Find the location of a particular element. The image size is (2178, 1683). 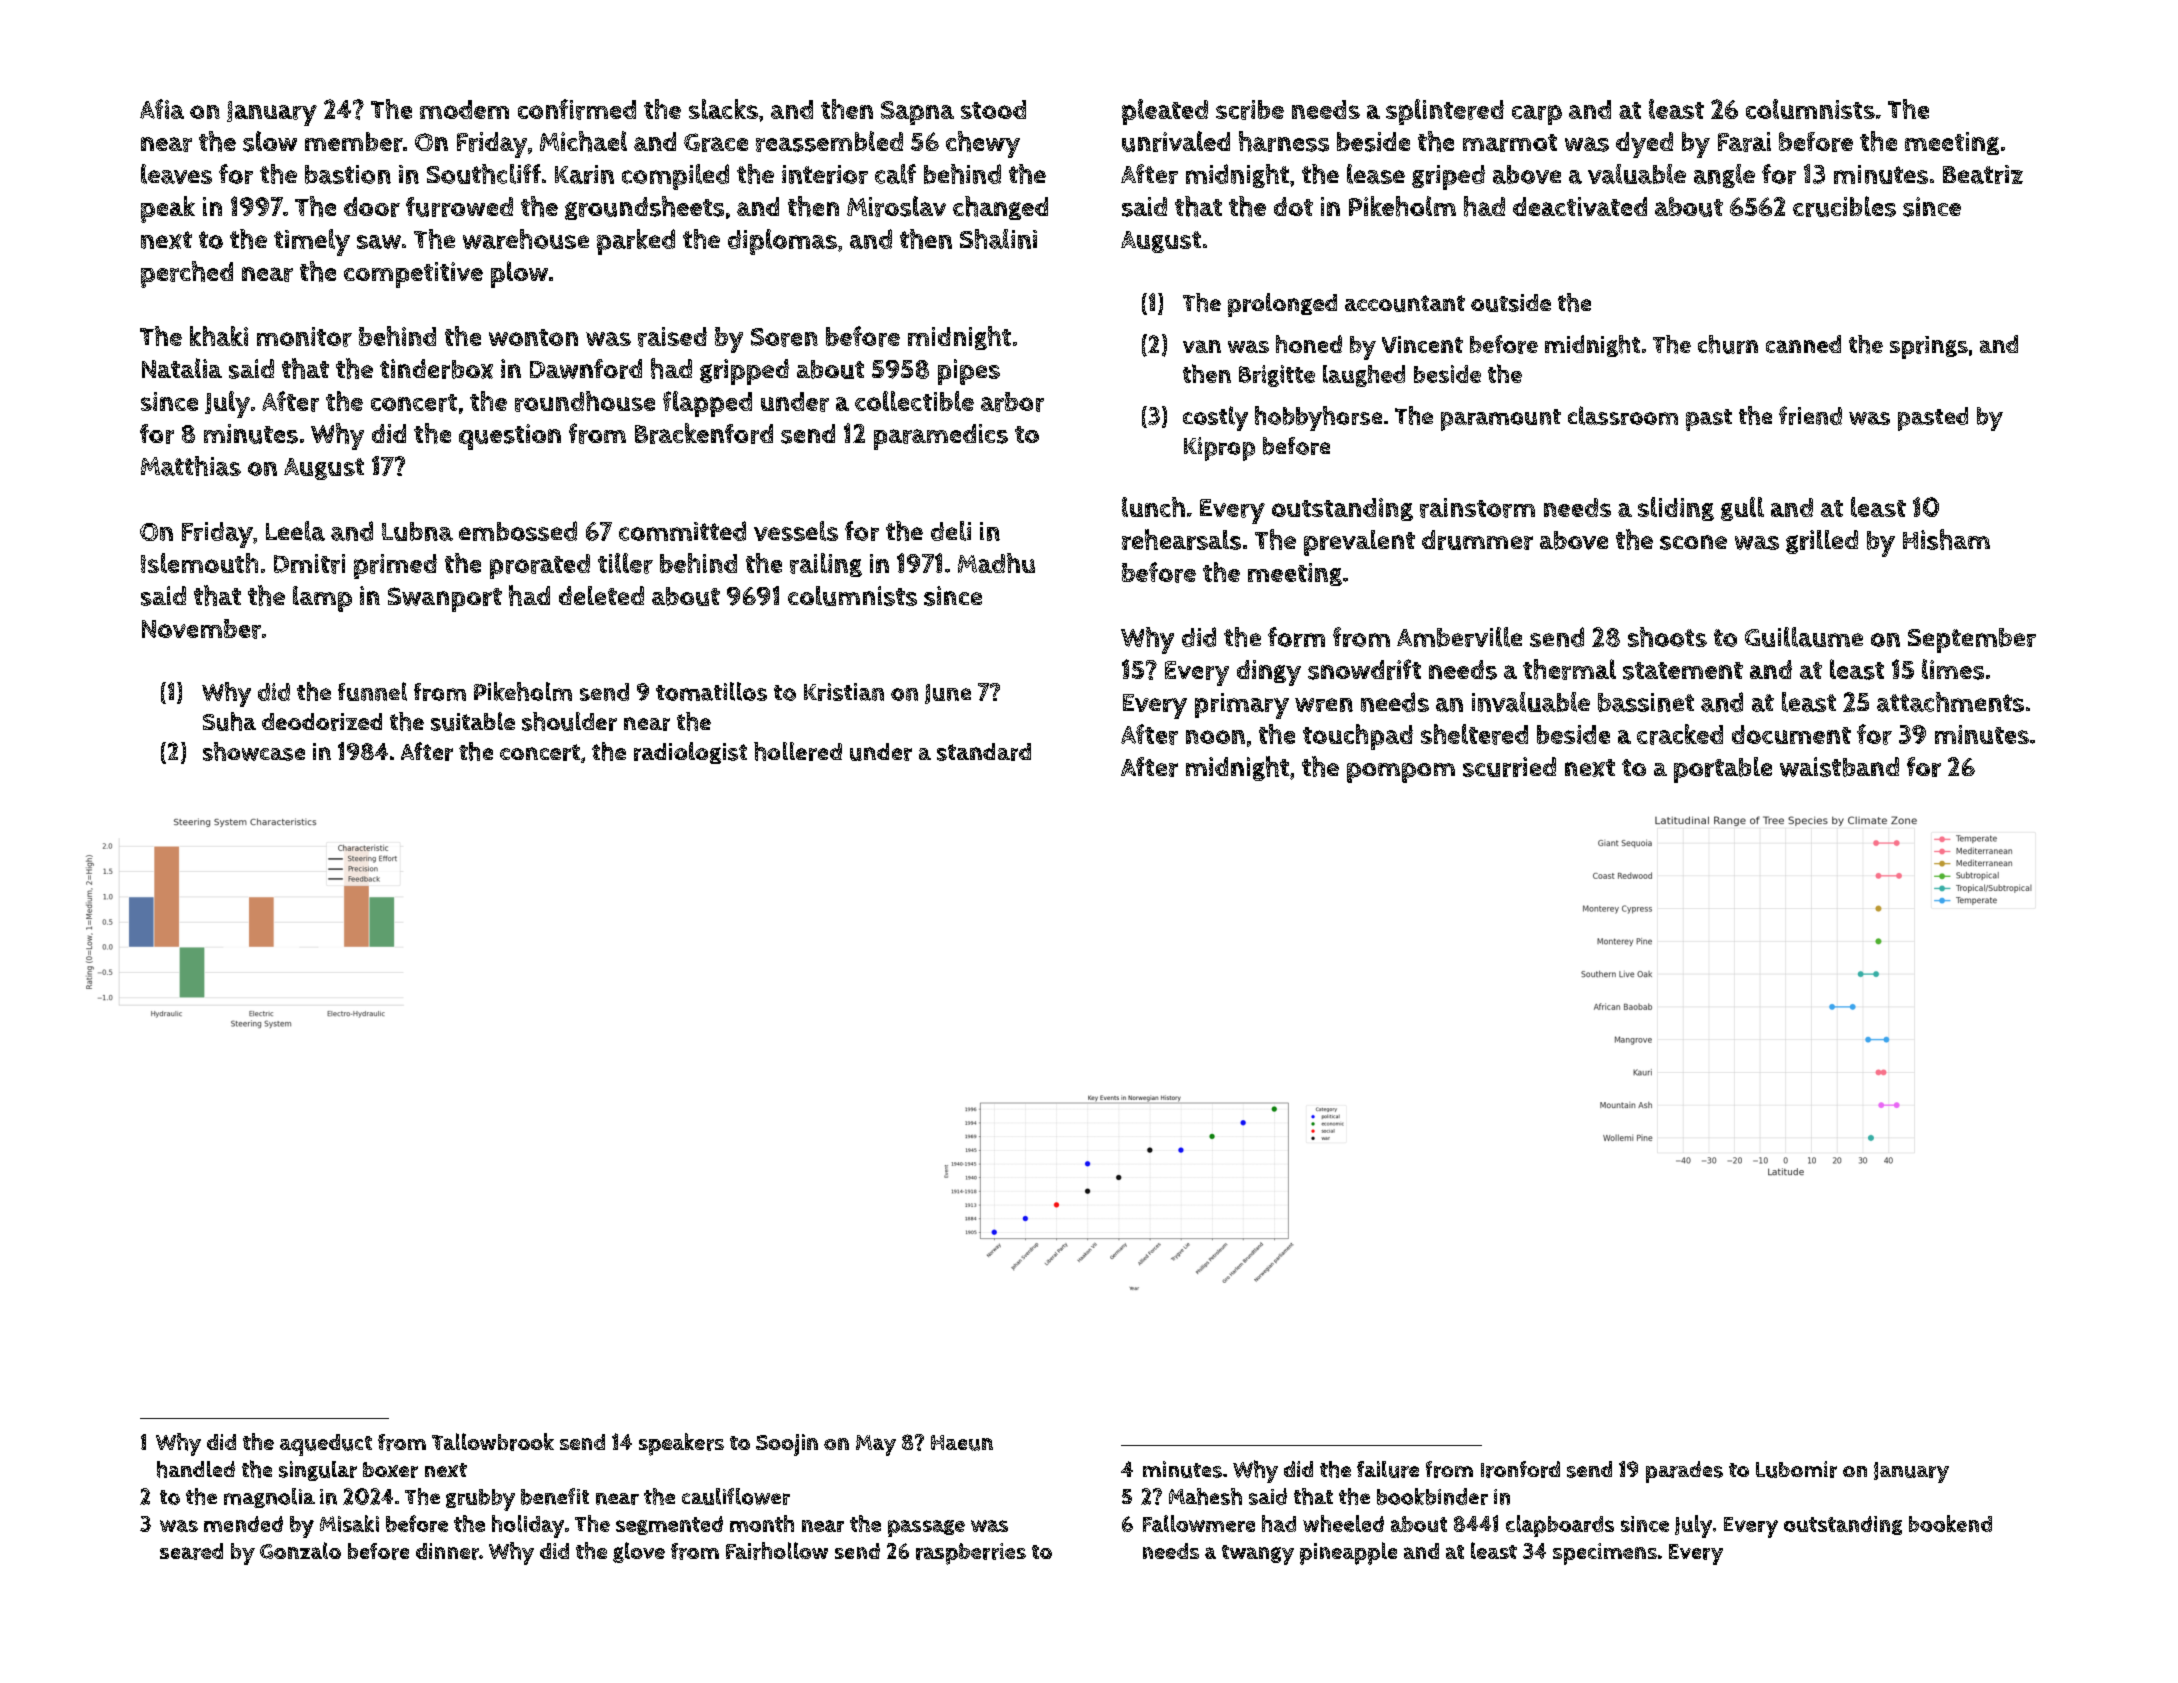

Haeun is located at coordinates (962, 1443).
